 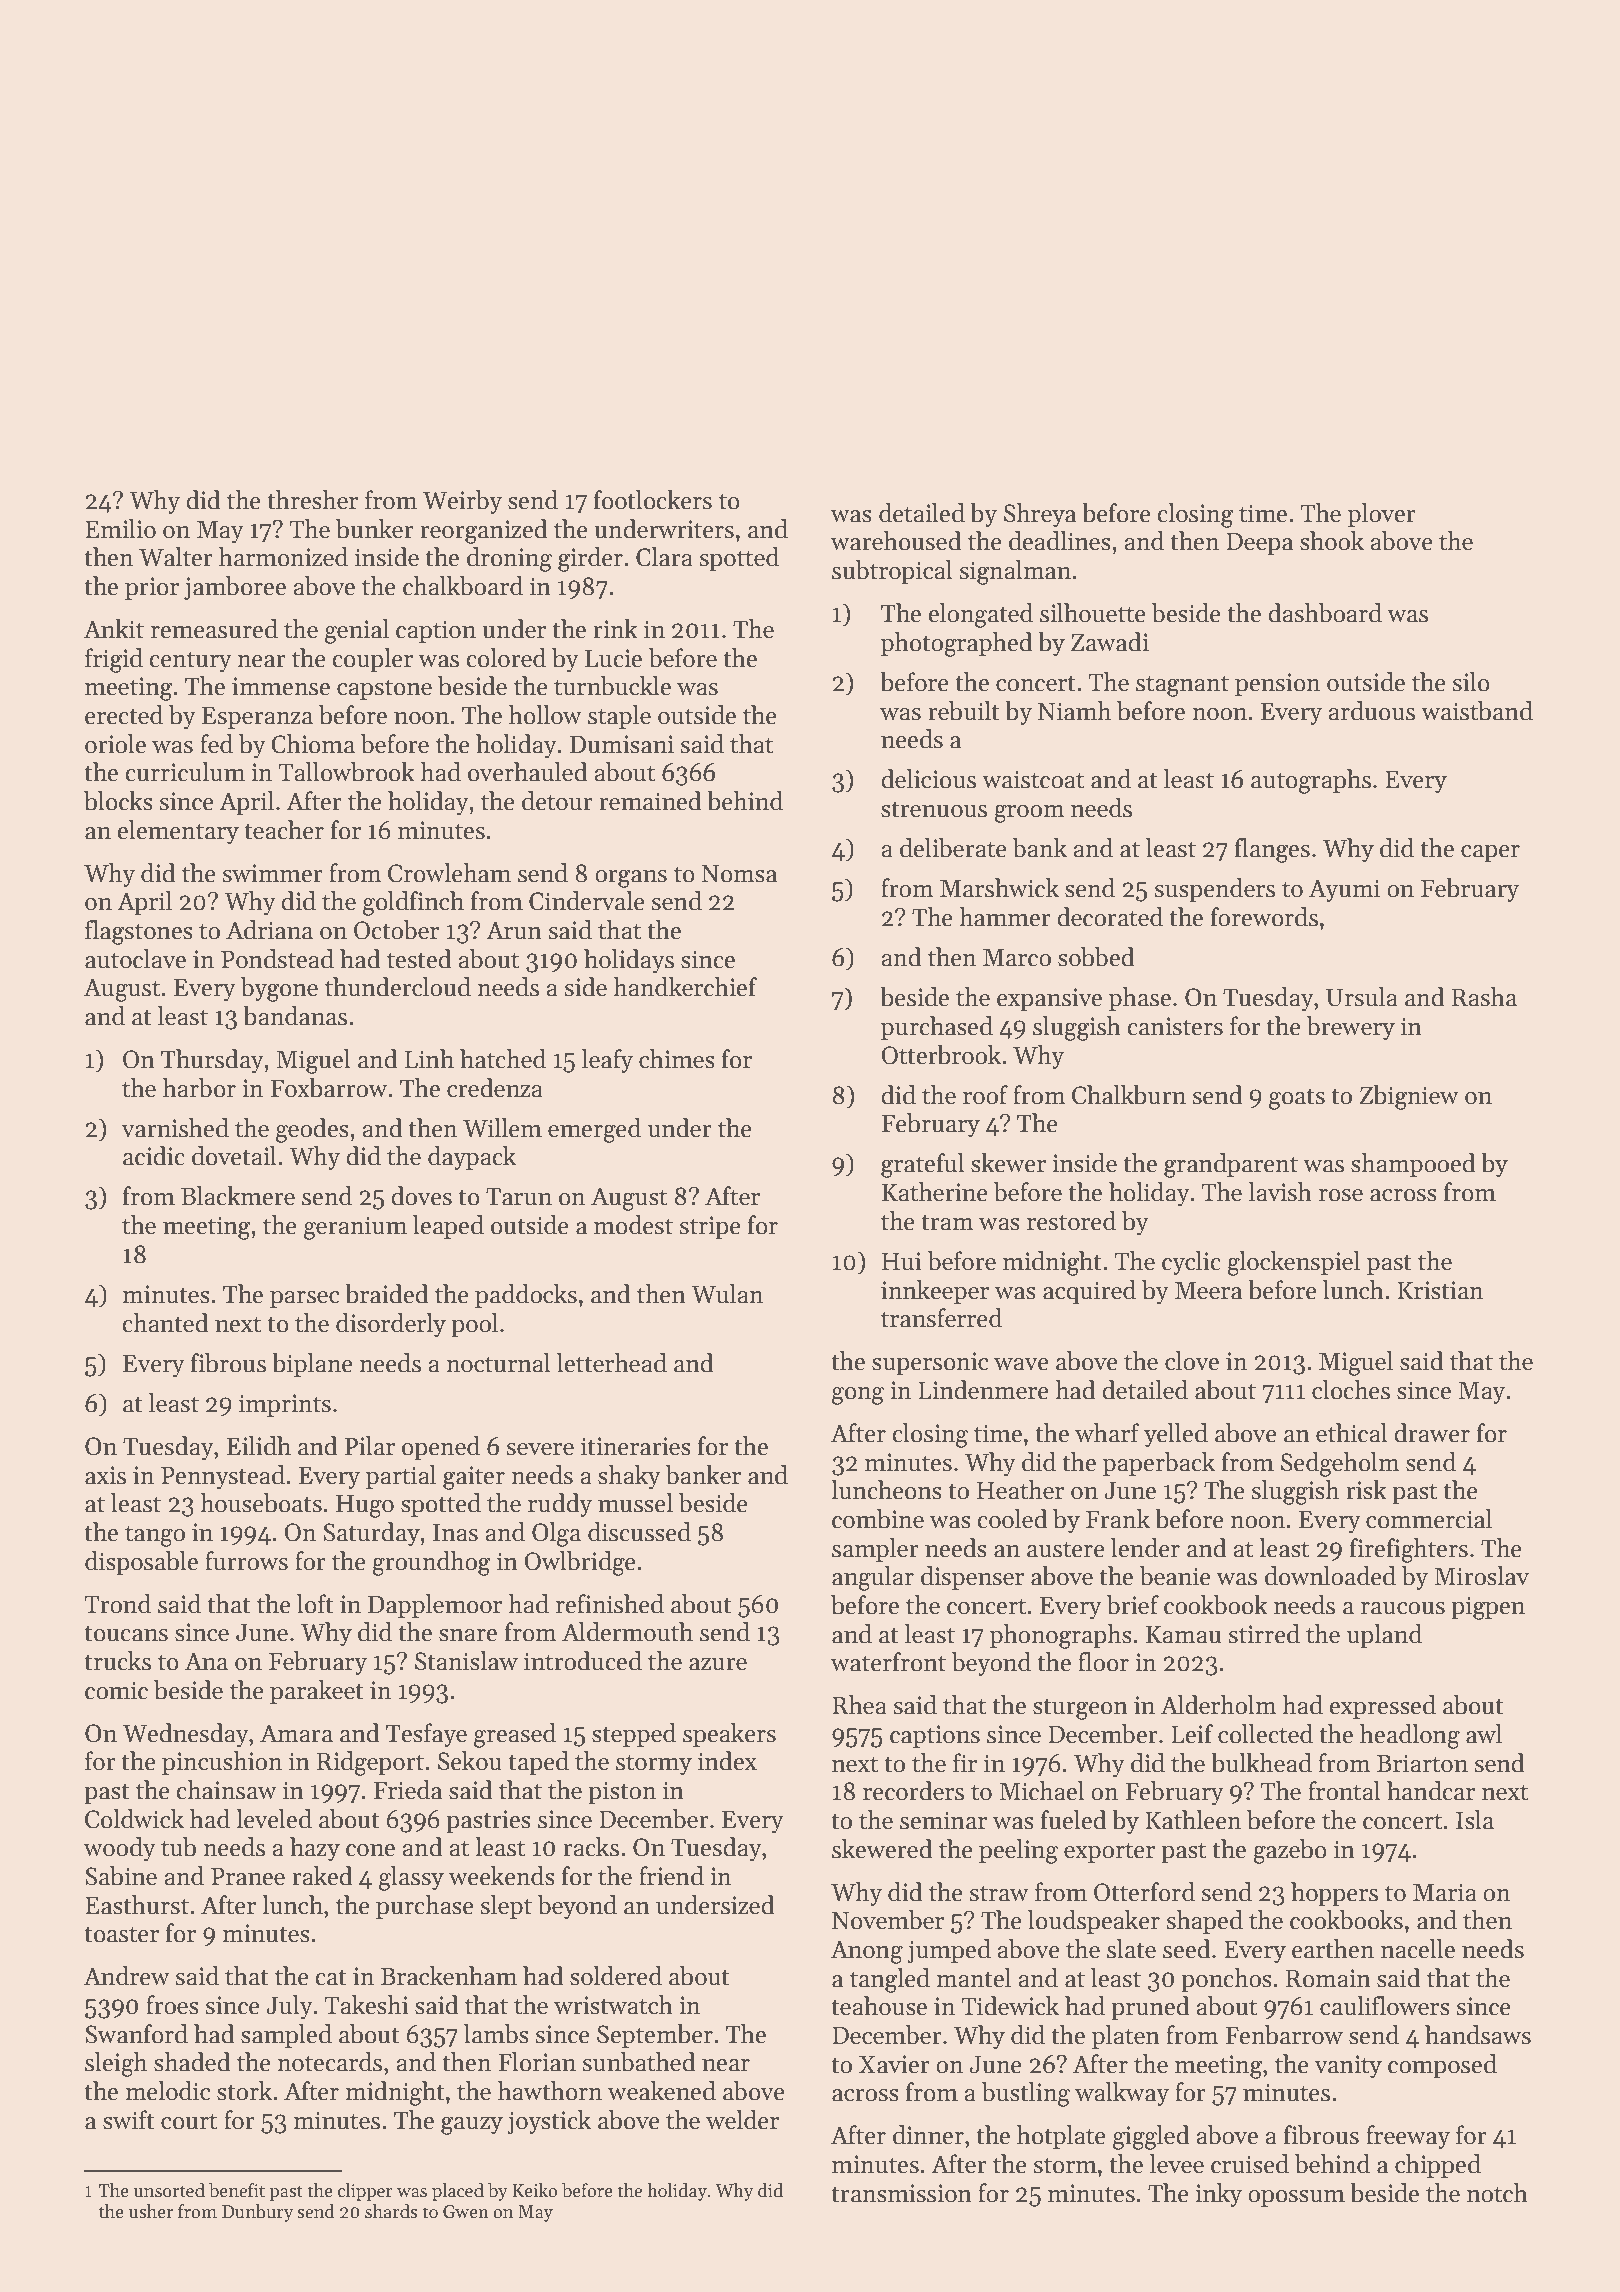 I want to click on November, so click(x=888, y=1920).
